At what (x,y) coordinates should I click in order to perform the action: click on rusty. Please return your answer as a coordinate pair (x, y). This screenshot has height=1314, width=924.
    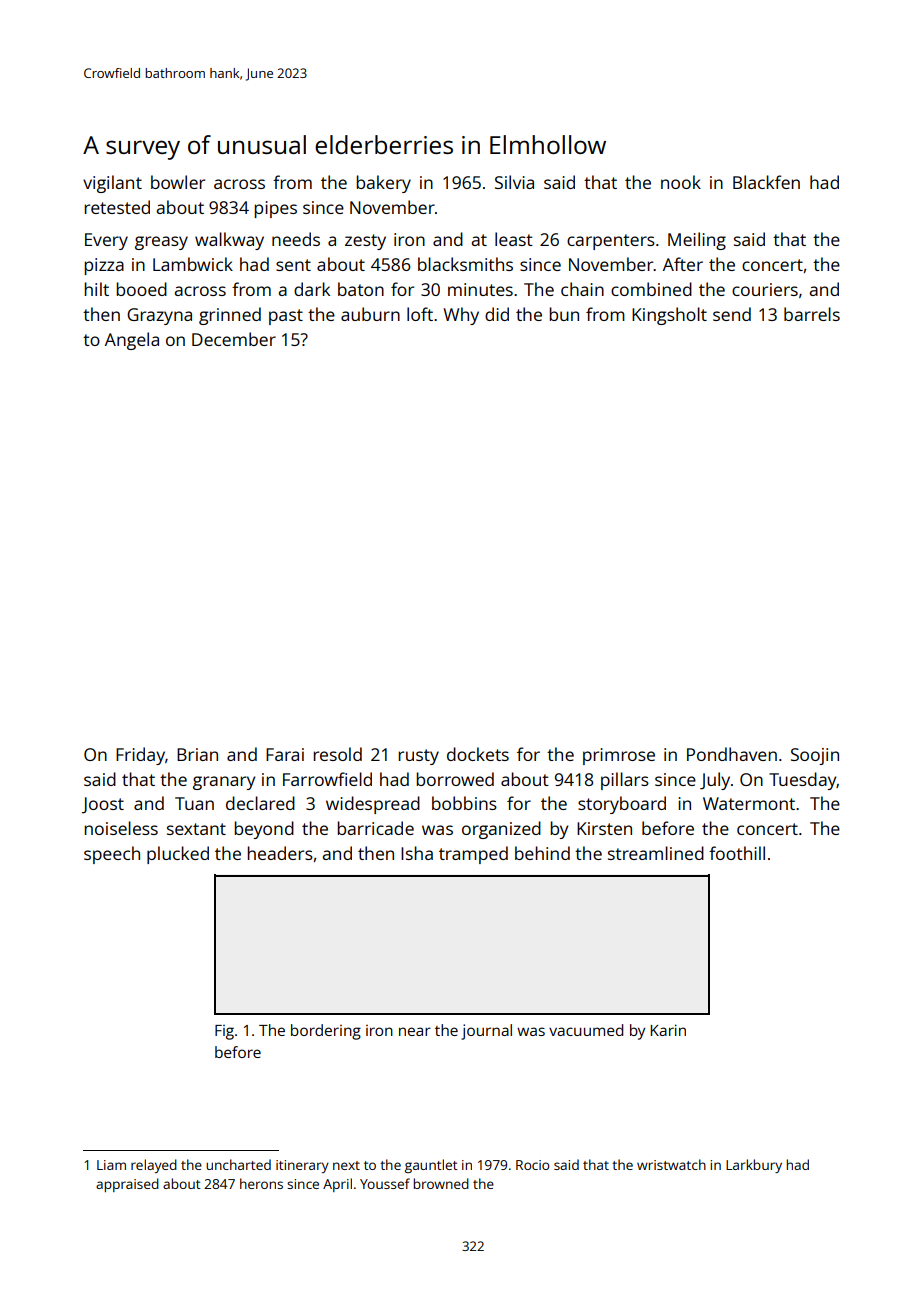
    Looking at the image, I should click on (418, 757).
